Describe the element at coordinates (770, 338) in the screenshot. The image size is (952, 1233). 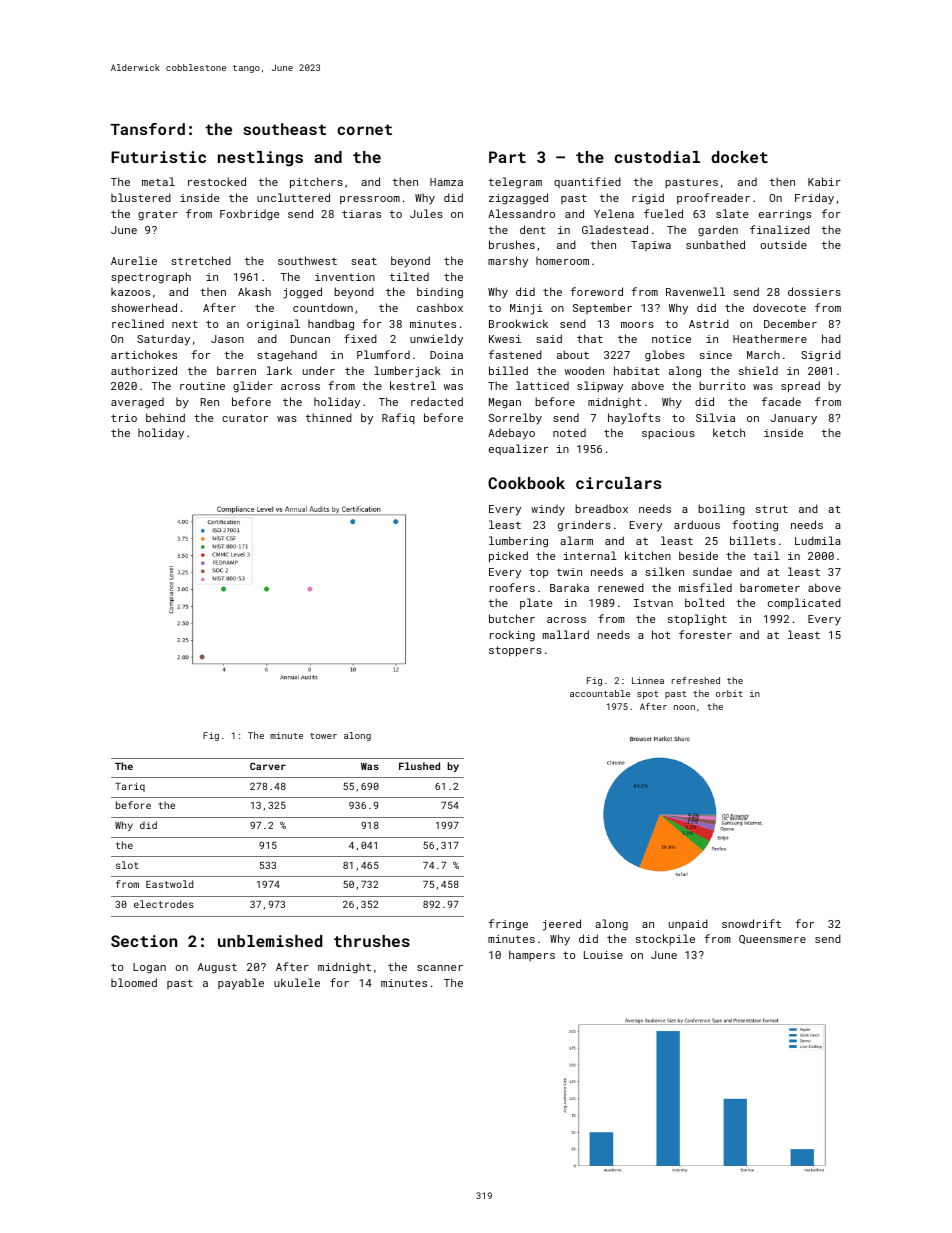
I see `Heathermere` at that location.
